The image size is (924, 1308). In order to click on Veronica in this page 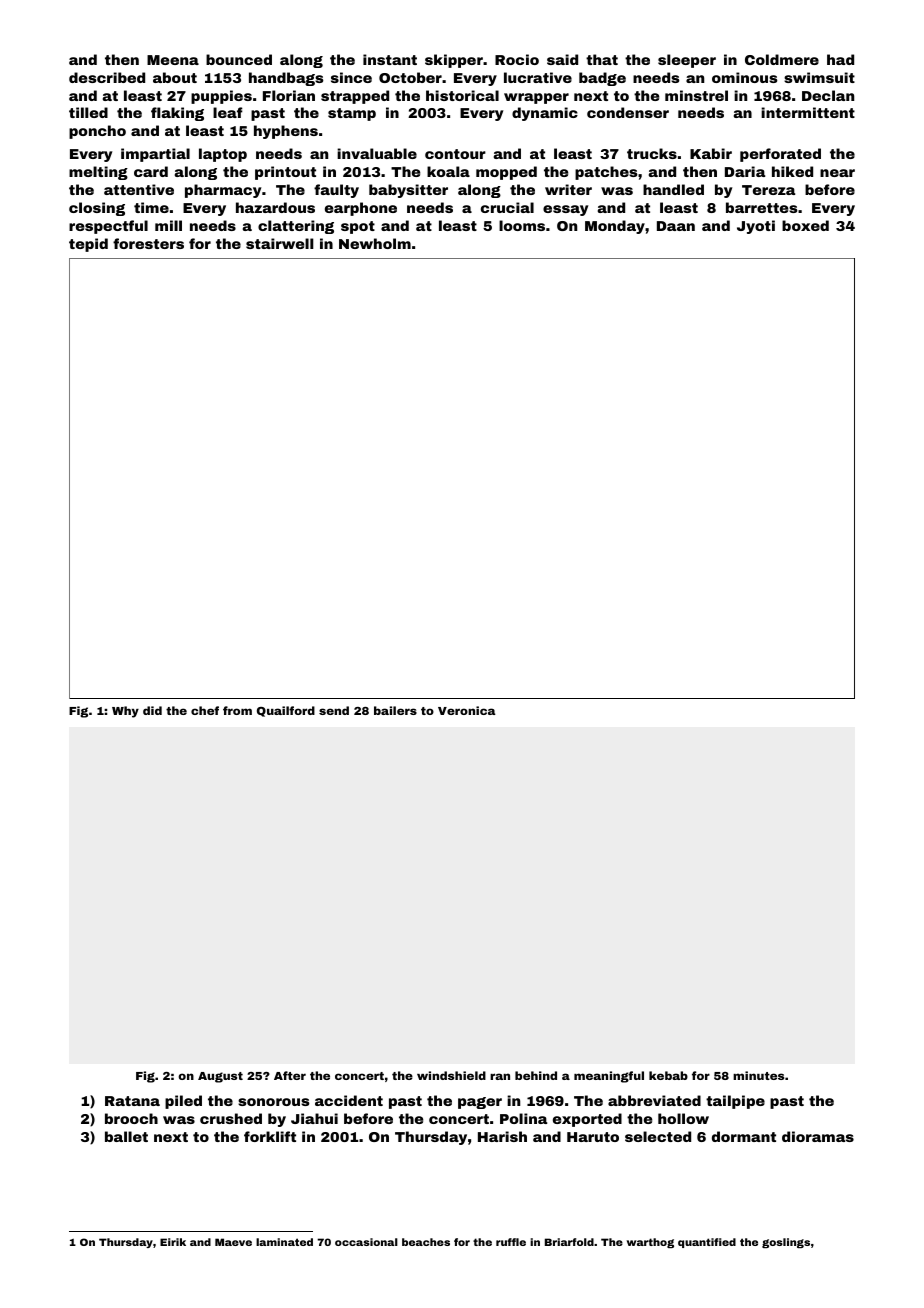, I will do `click(467, 710)`.
